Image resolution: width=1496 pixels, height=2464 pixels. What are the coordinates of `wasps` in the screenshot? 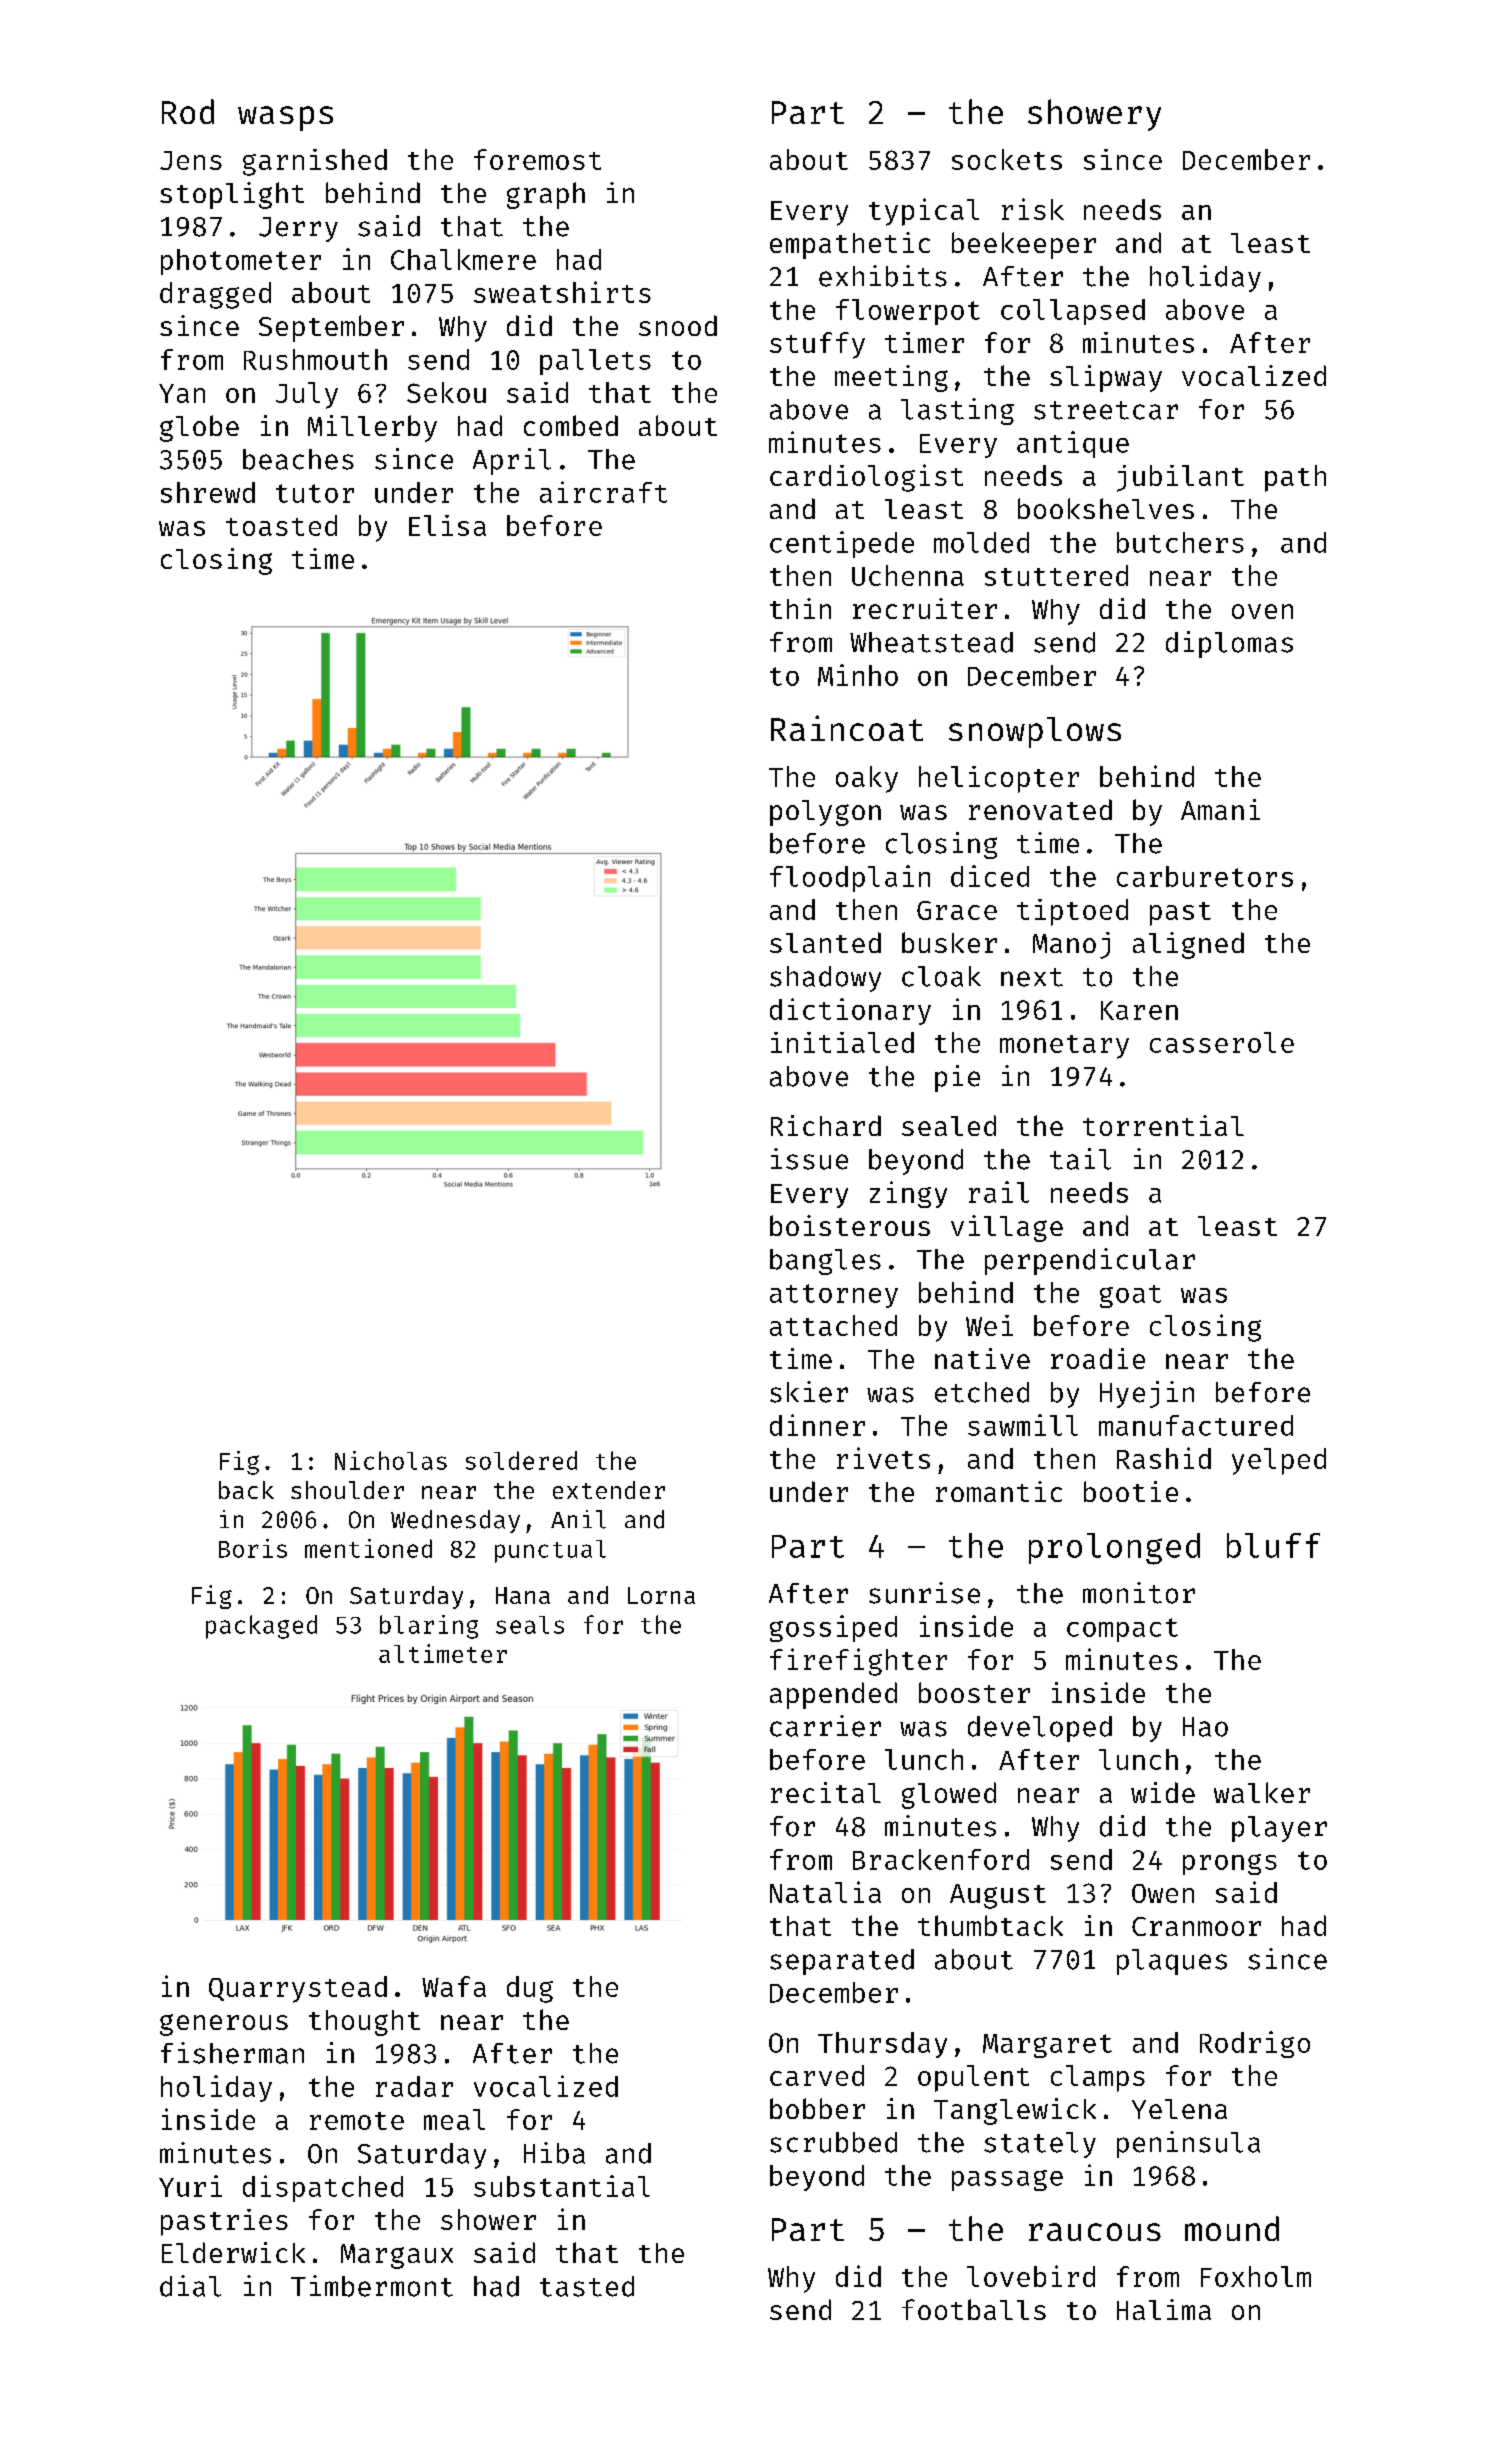 It's located at (285, 118).
